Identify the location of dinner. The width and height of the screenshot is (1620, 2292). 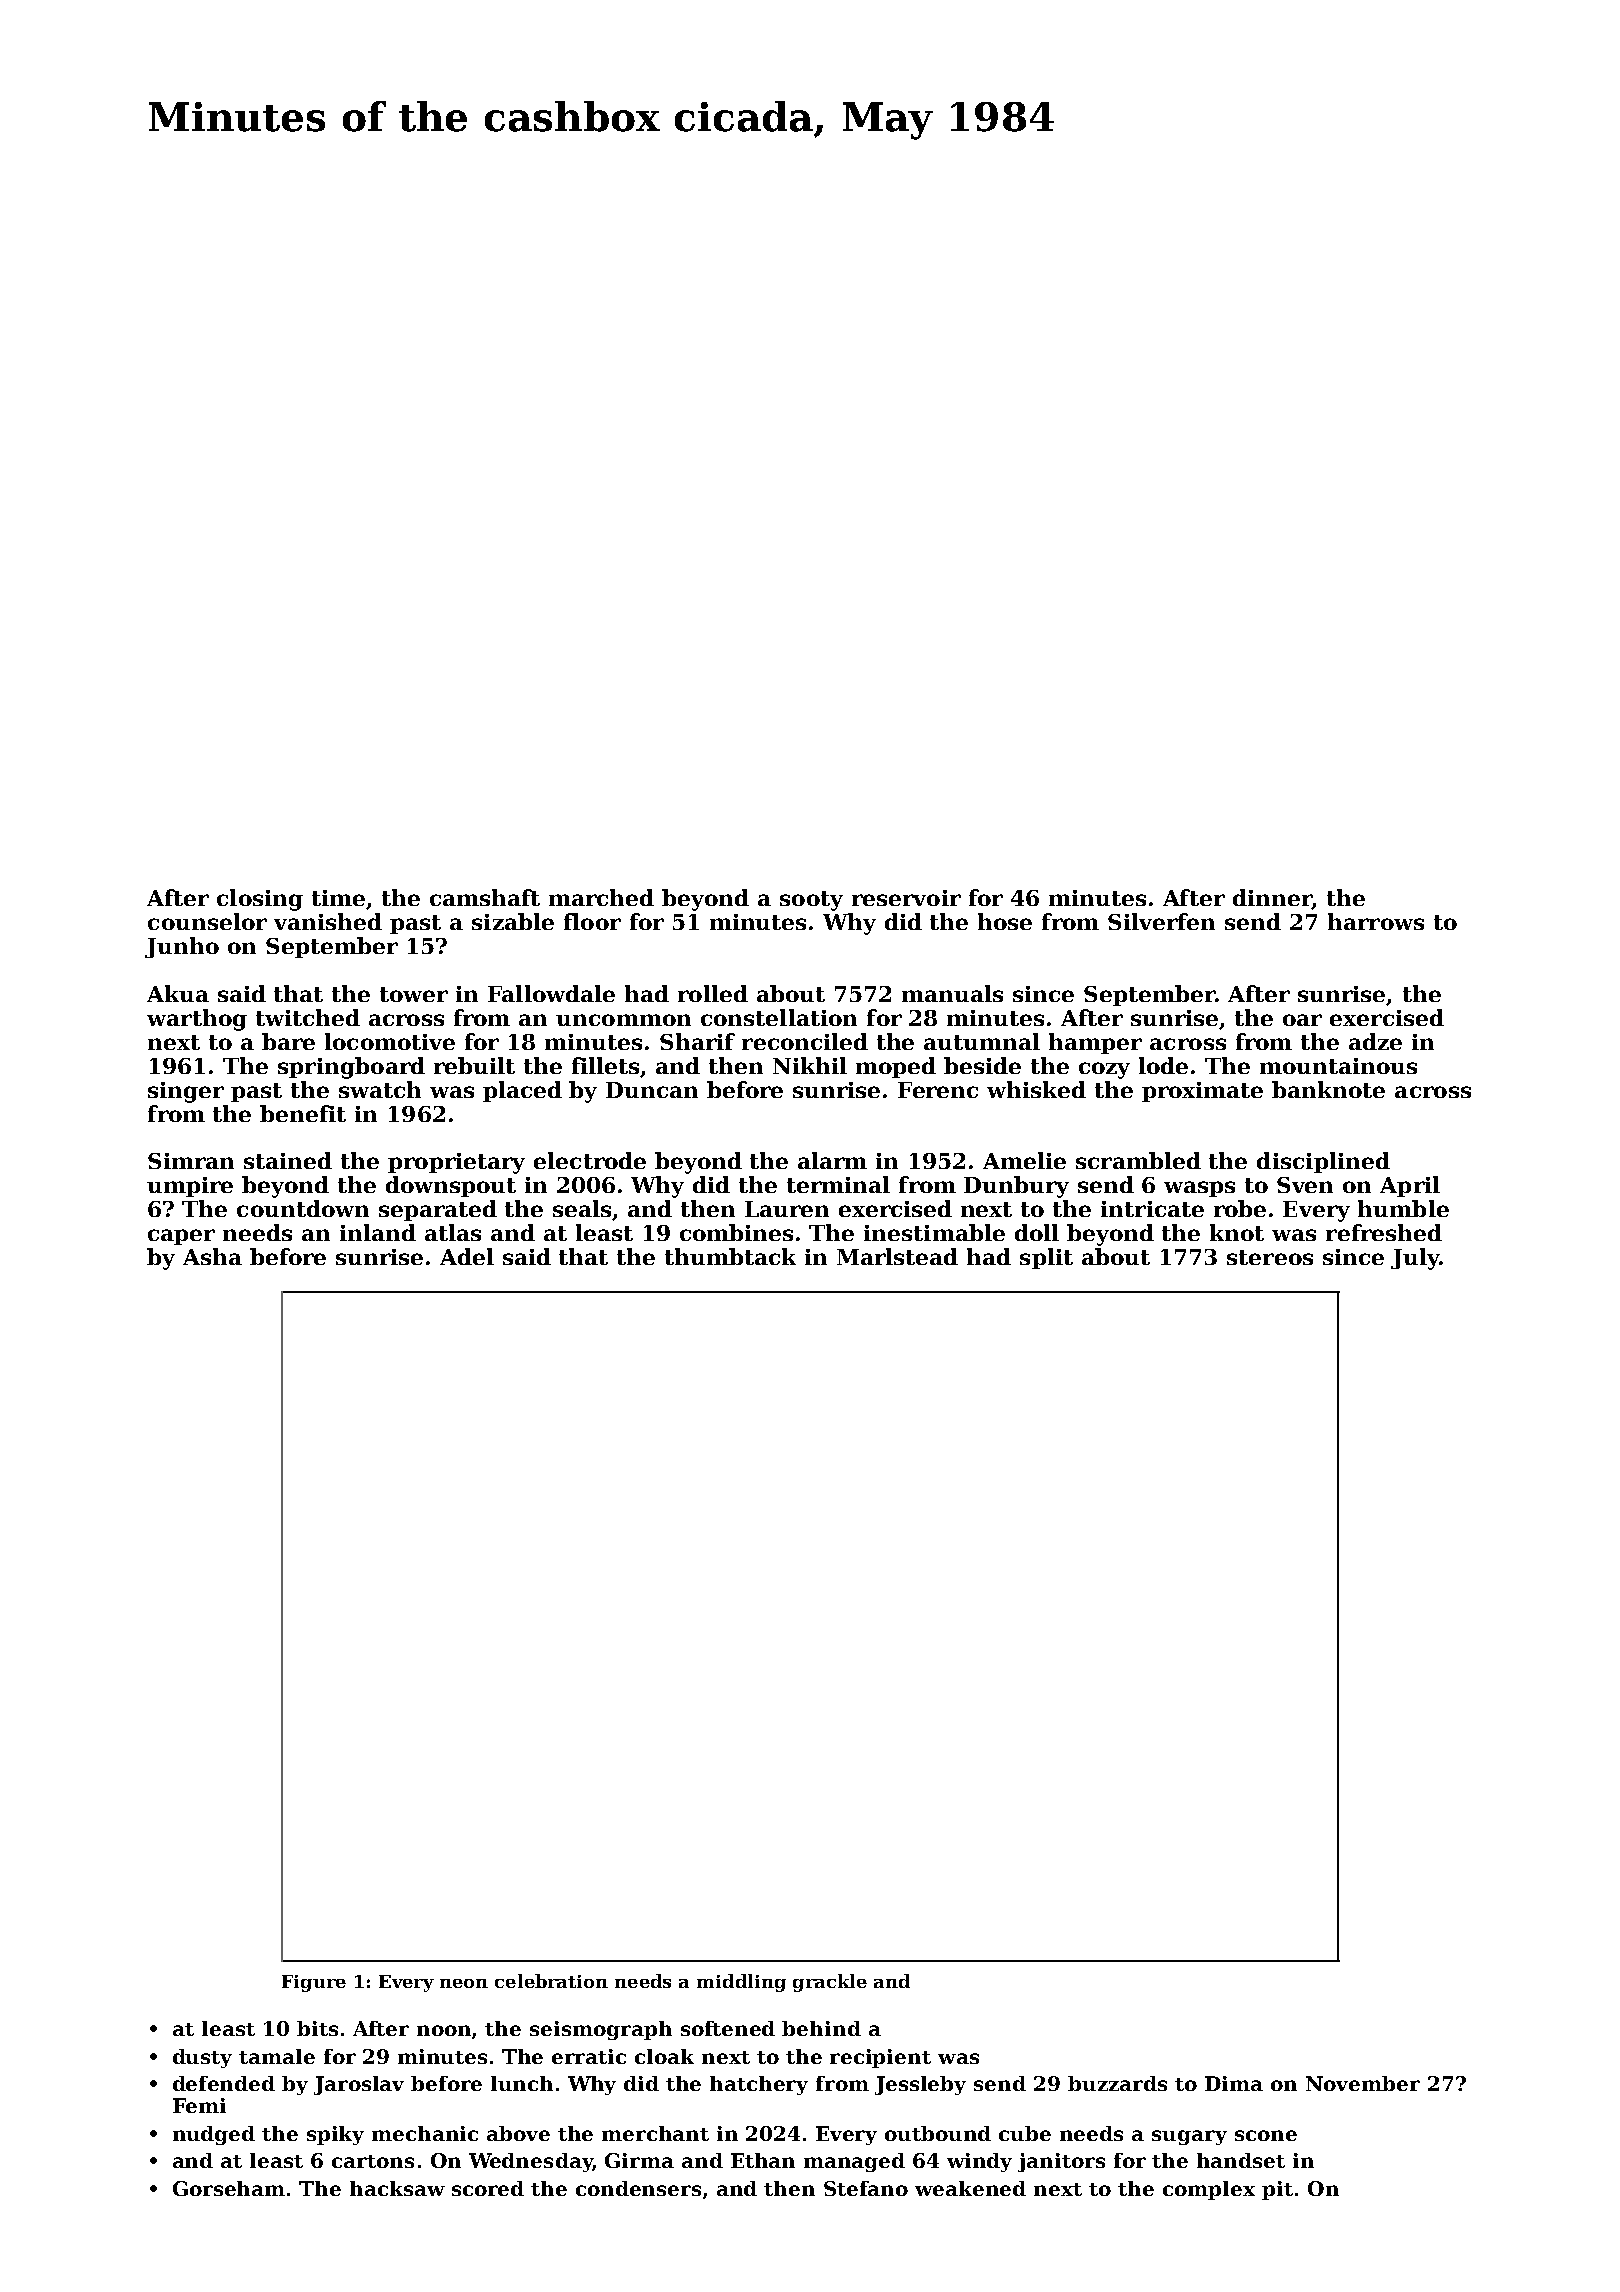
(1272, 899).
